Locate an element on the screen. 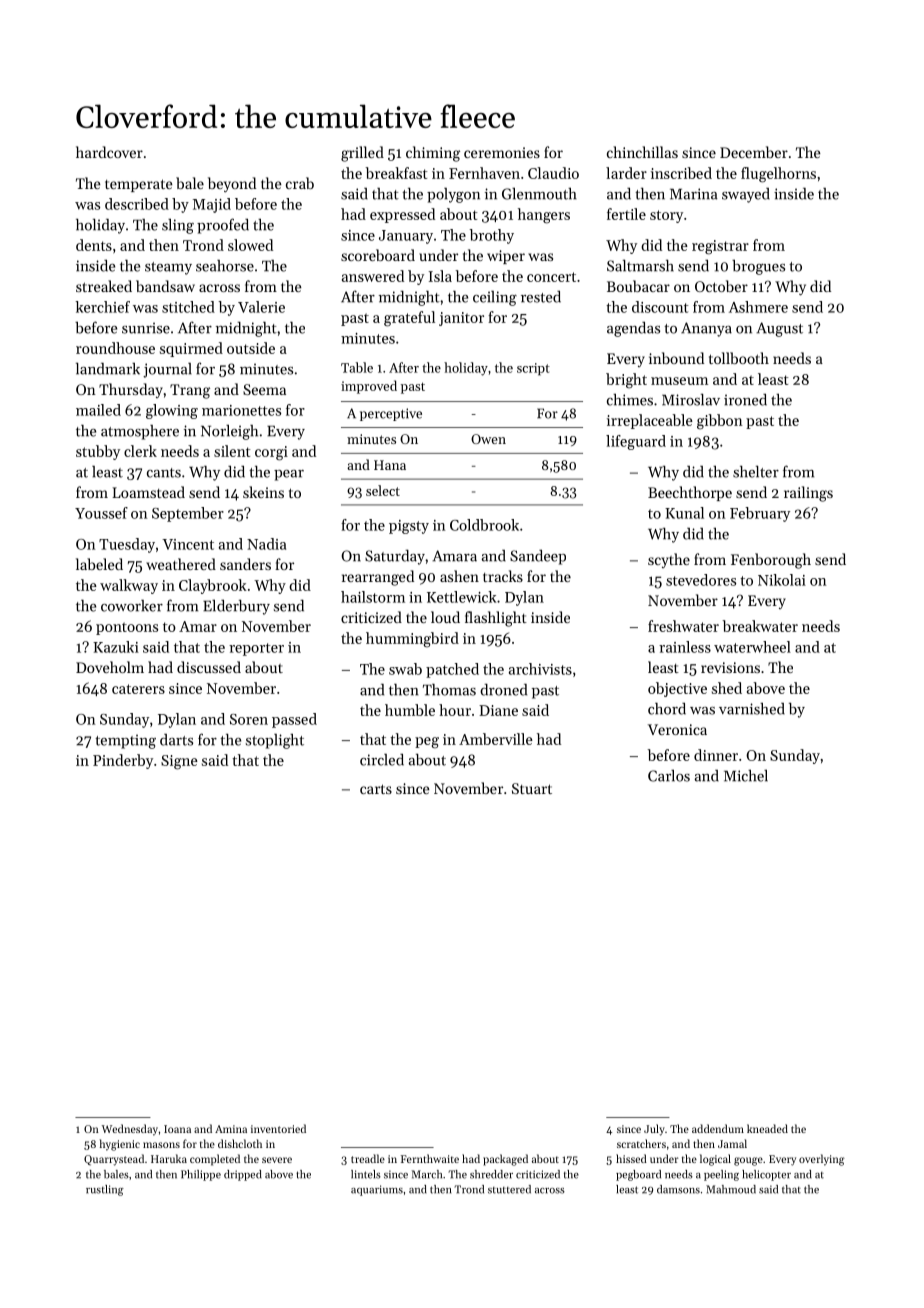  Norleigh is located at coordinates (229, 432).
